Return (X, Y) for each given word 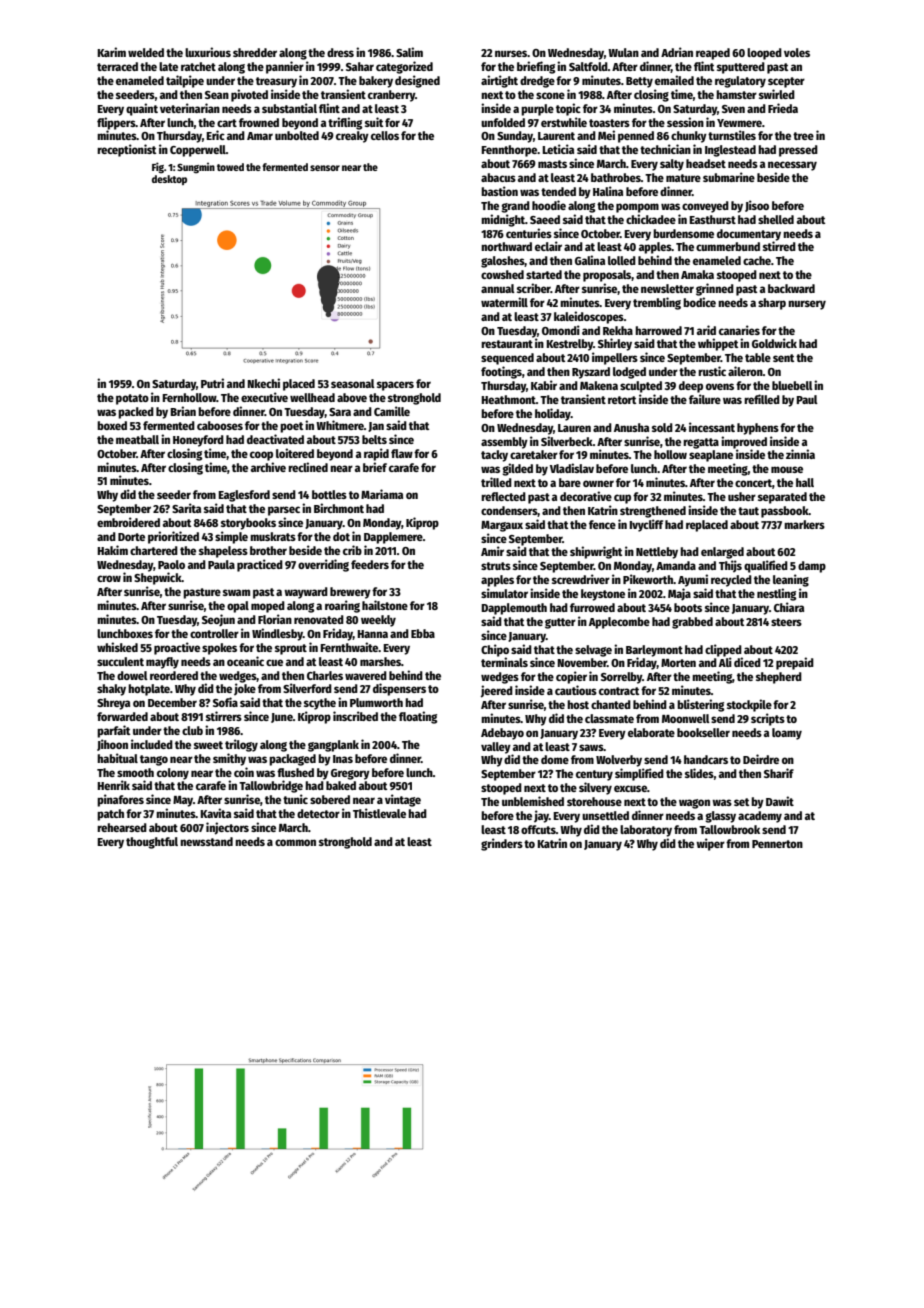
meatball (137, 439)
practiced (260, 565)
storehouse (594, 801)
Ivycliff (646, 525)
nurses (511, 53)
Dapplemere (393, 538)
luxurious (208, 52)
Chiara (789, 607)
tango (154, 760)
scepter (786, 82)
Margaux (502, 526)
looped (764, 54)
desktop (169, 180)
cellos (385, 135)
